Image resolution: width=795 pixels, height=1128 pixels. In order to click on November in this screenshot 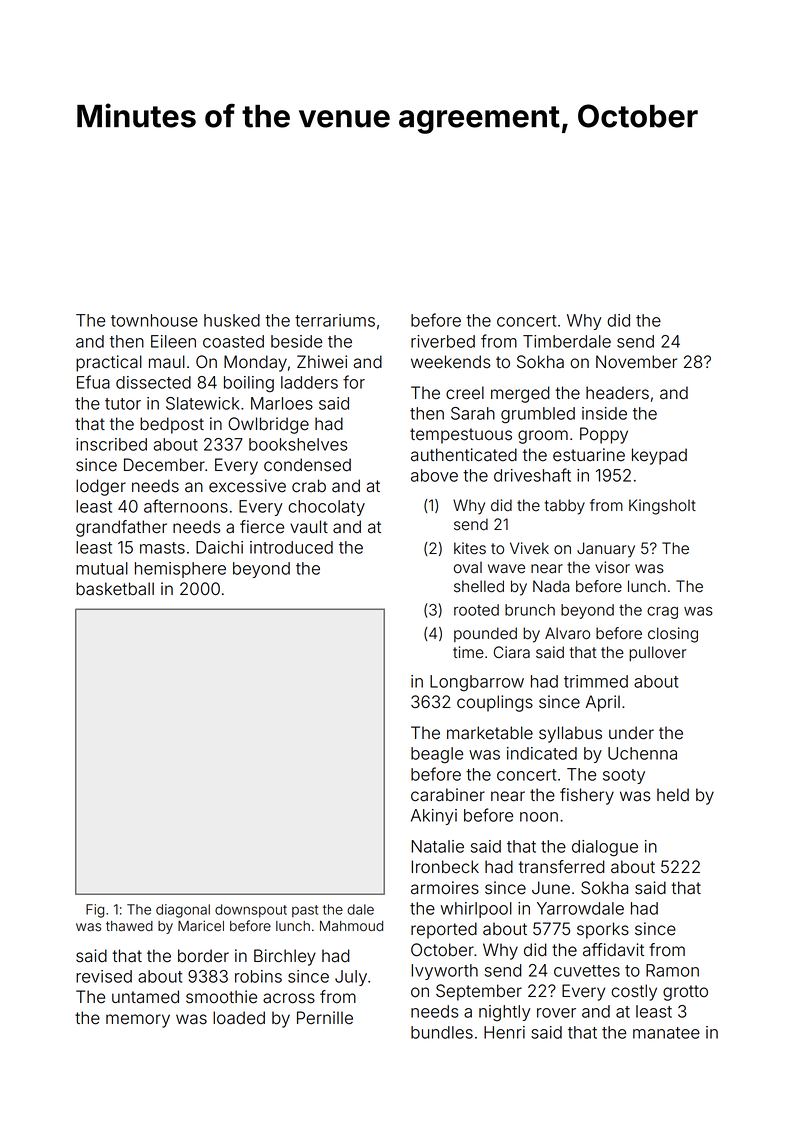, I will do `click(636, 362)`.
